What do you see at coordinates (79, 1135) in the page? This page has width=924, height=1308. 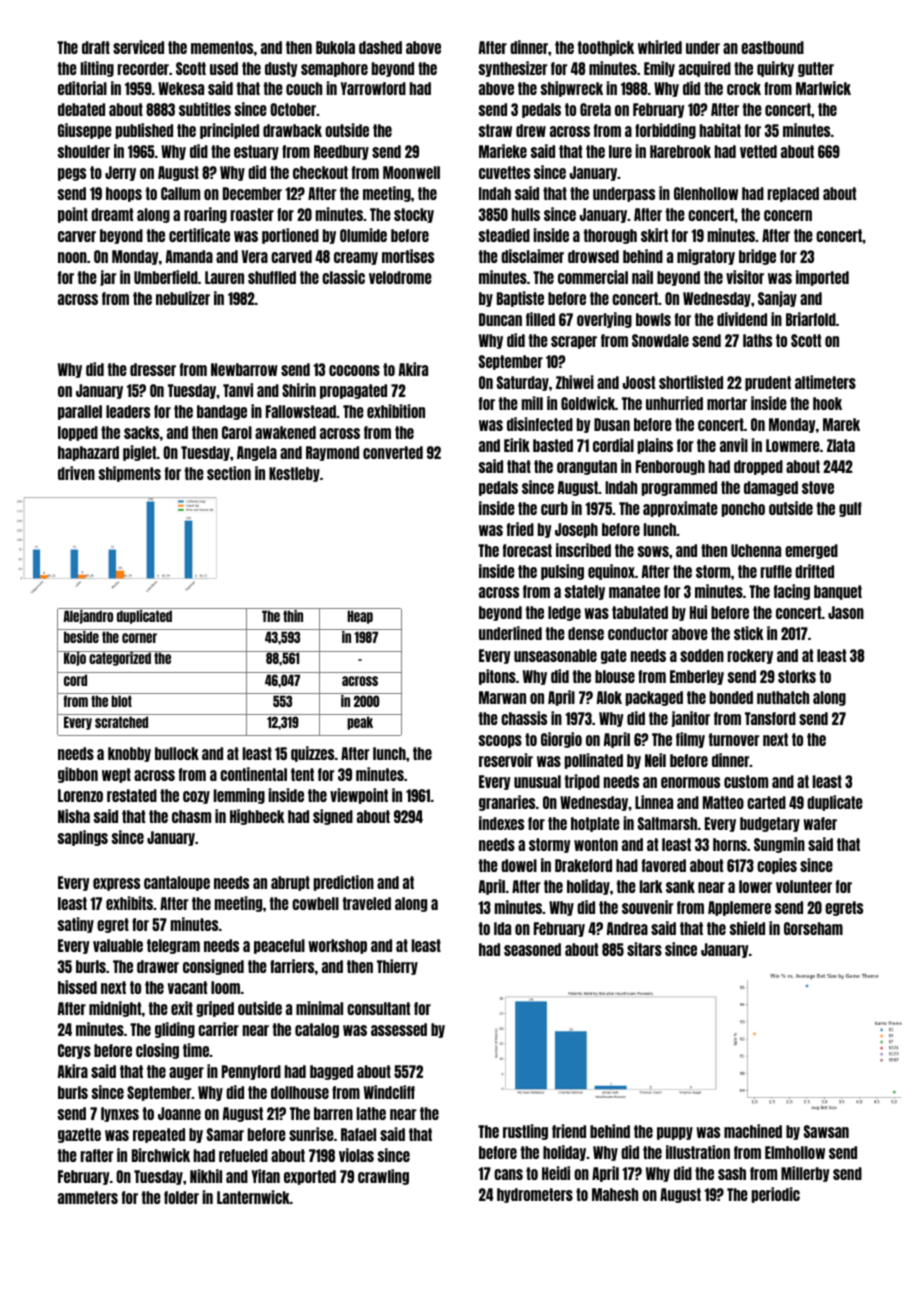 I see `gazette` at bounding box center [79, 1135].
